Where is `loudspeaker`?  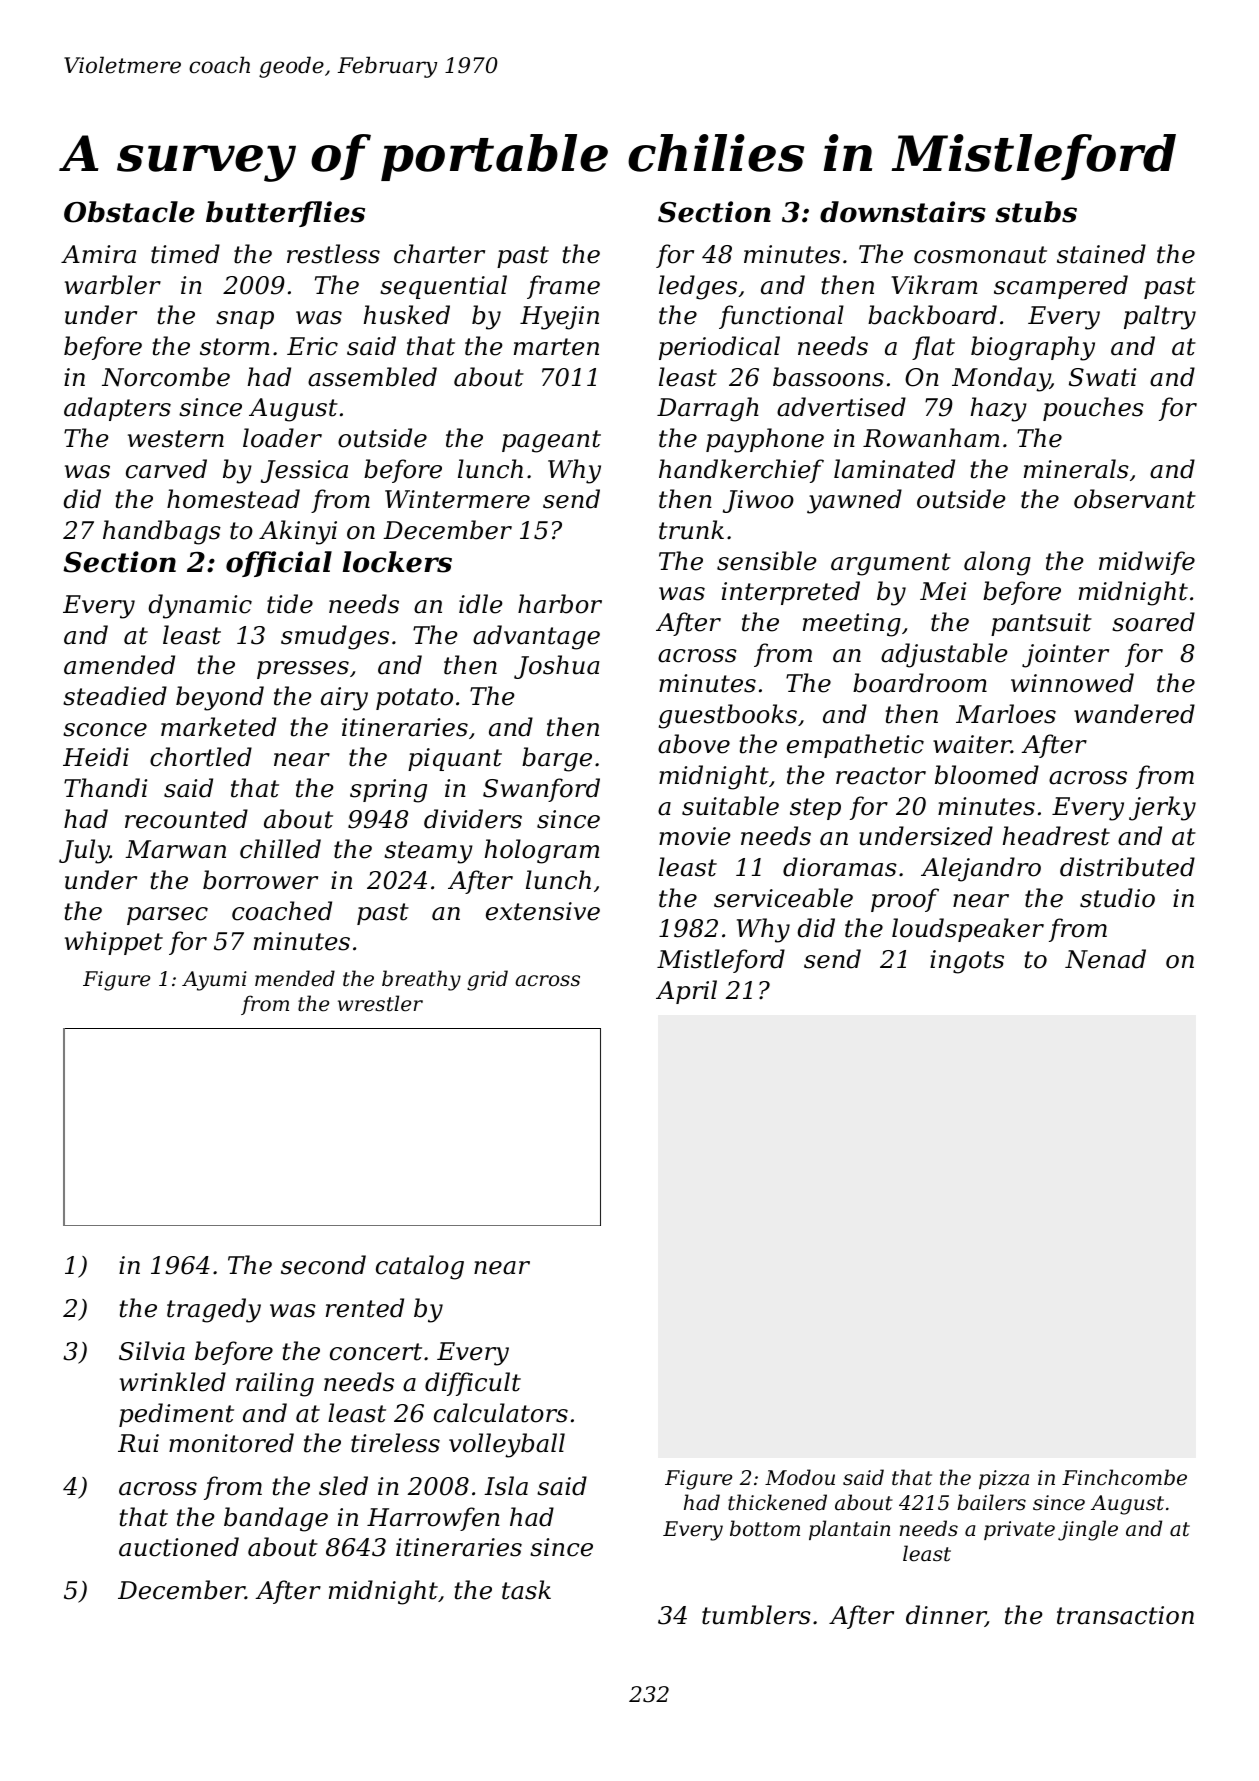 loudspeaker is located at coordinates (968, 930).
